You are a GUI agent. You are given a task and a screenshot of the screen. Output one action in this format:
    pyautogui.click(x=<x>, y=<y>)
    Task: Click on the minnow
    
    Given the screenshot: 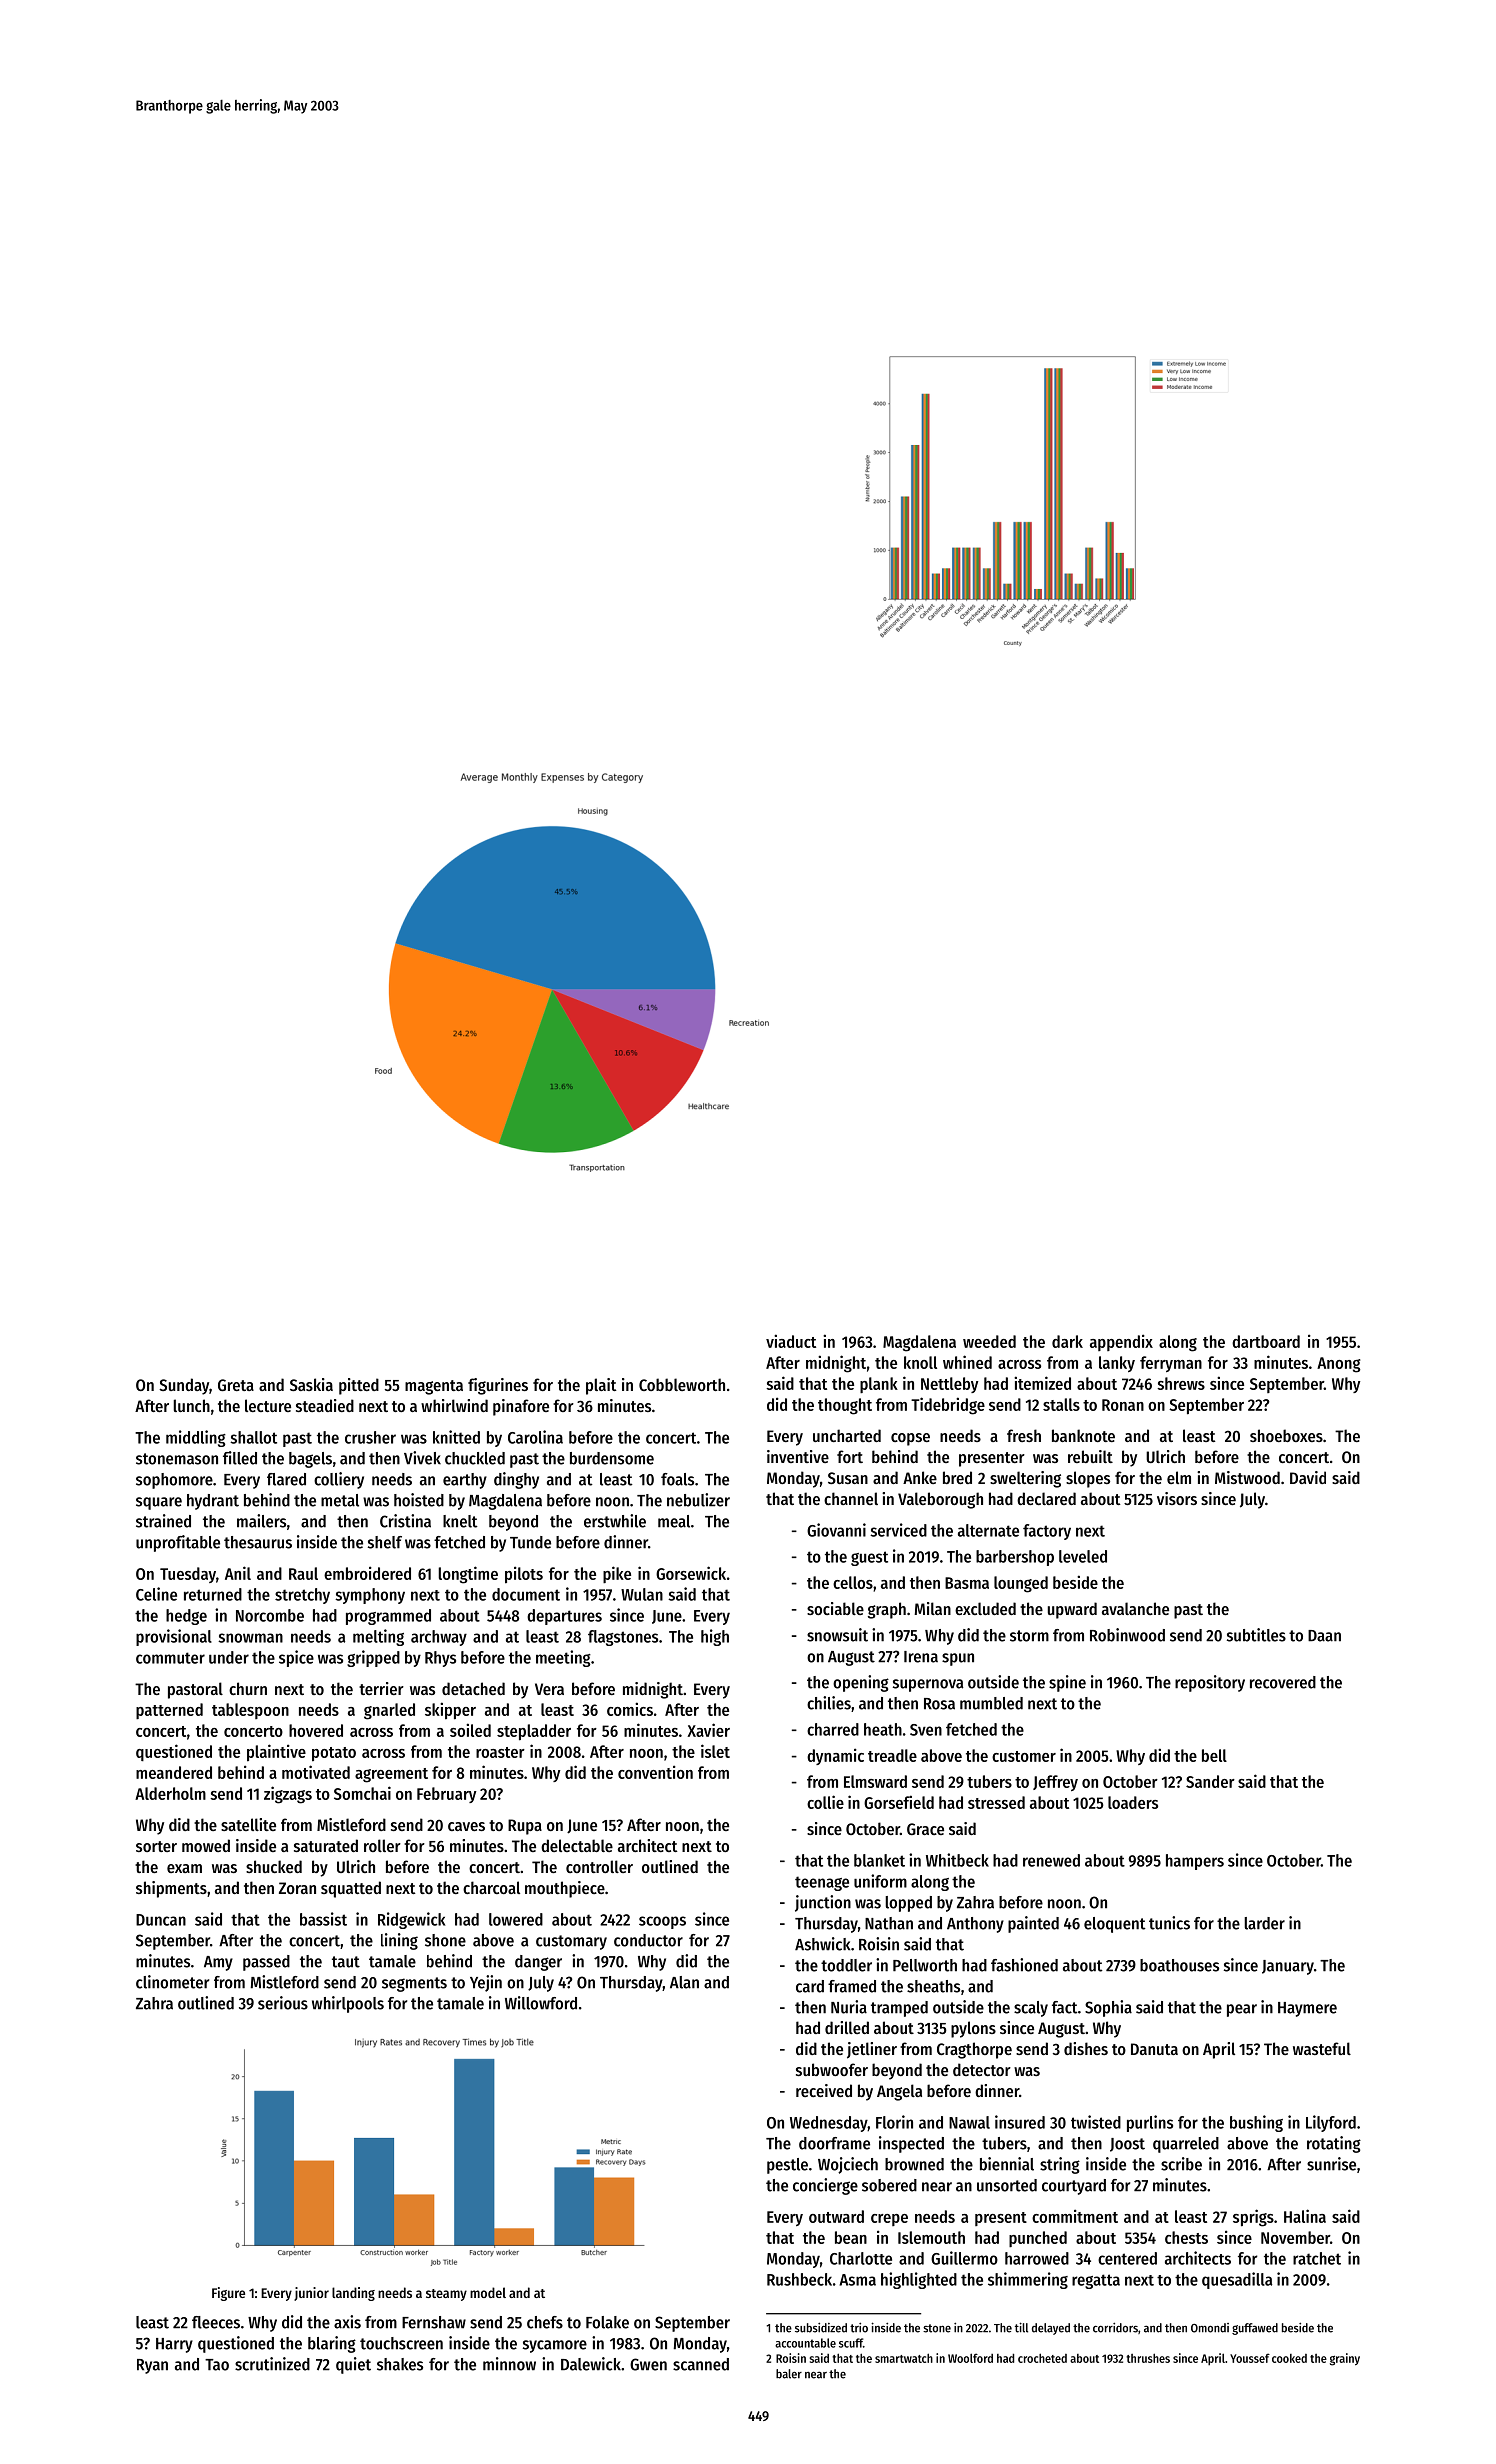 What is the action you would take?
    pyautogui.click(x=509, y=2364)
